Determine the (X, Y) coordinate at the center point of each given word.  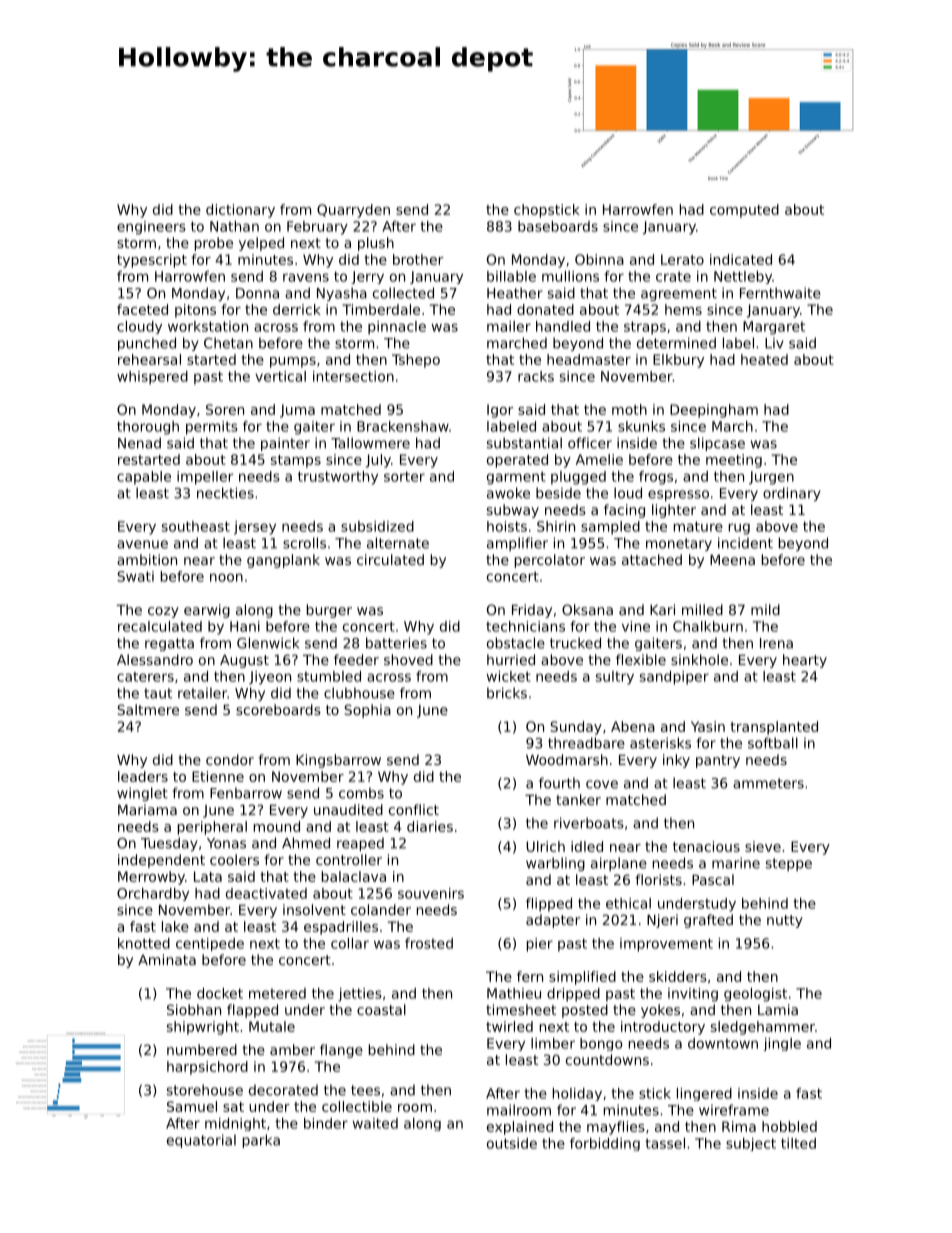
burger (329, 611)
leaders (143, 776)
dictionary (240, 211)
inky (676, 761)
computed (744, 211)
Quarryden (353, 211)
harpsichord (207, 1068)
